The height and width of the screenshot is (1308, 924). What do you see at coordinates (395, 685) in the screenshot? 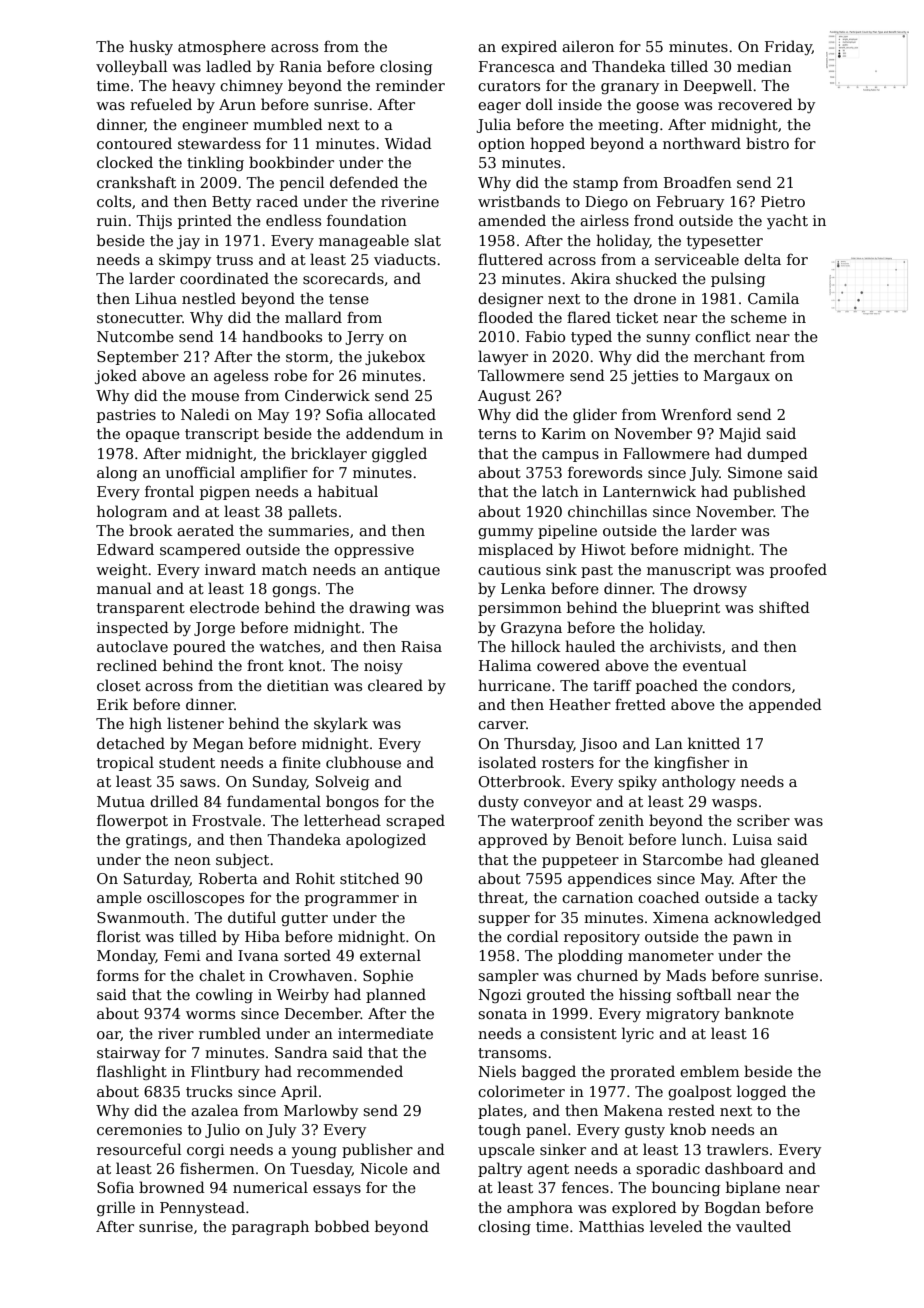
I see `cleared` at bounding box center [395, 685].
